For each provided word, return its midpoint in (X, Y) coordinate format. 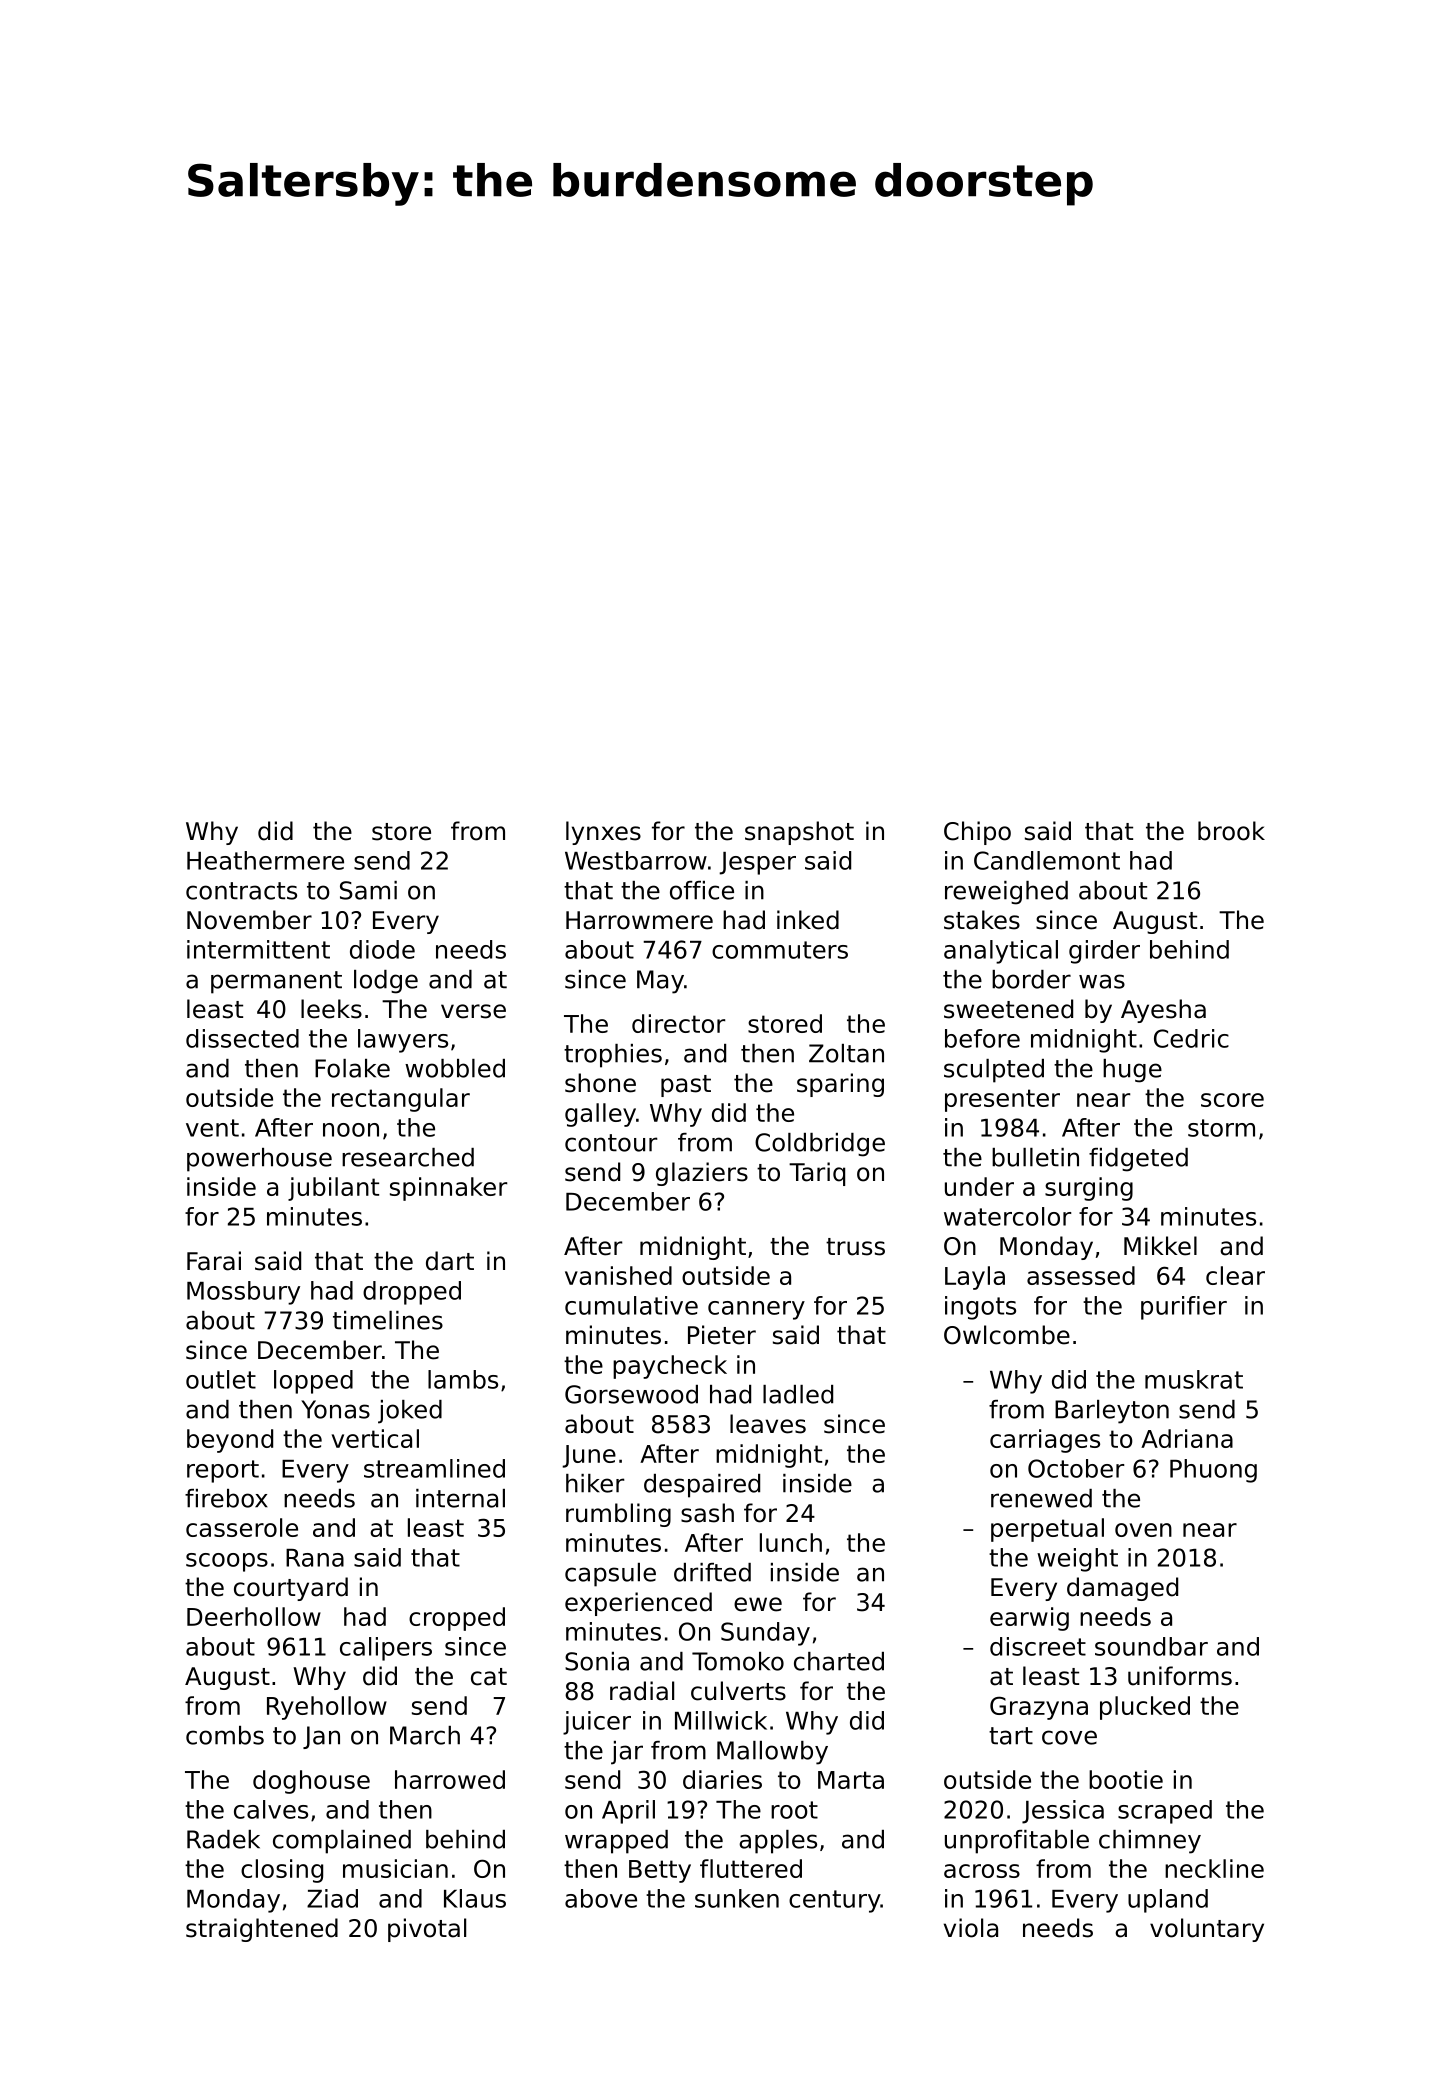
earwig (1029, 1619)
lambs (463, 1379)
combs (225, 1735)
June (589, 1456)
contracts (241, 891)
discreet (1038, 1646)
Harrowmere (639, 920)
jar (627, 1753)
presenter (1002, 1100)
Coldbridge (820, 1145)
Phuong (1213, 1471)
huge (1132, 1071)
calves (271, 1809)
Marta (851, 1780)
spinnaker (448, 1189)
